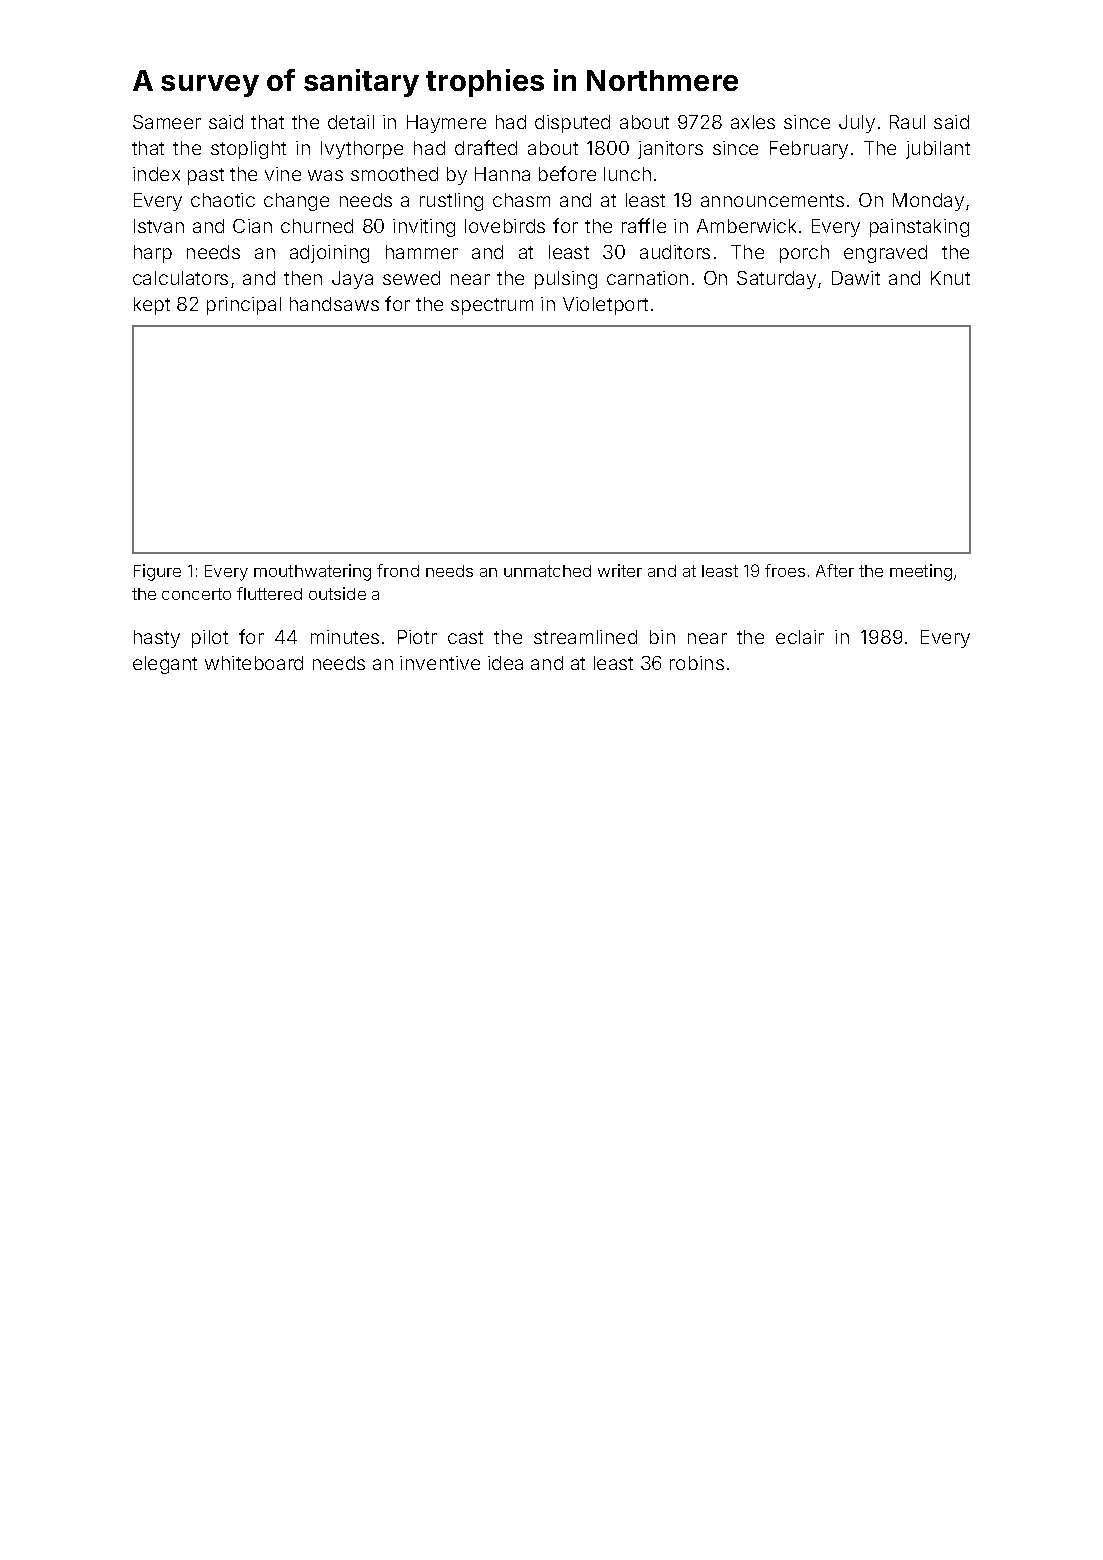 Image resolution: width=1103 pixels, height=1560 pixels. I want to click on writer, so click(620, 570).
